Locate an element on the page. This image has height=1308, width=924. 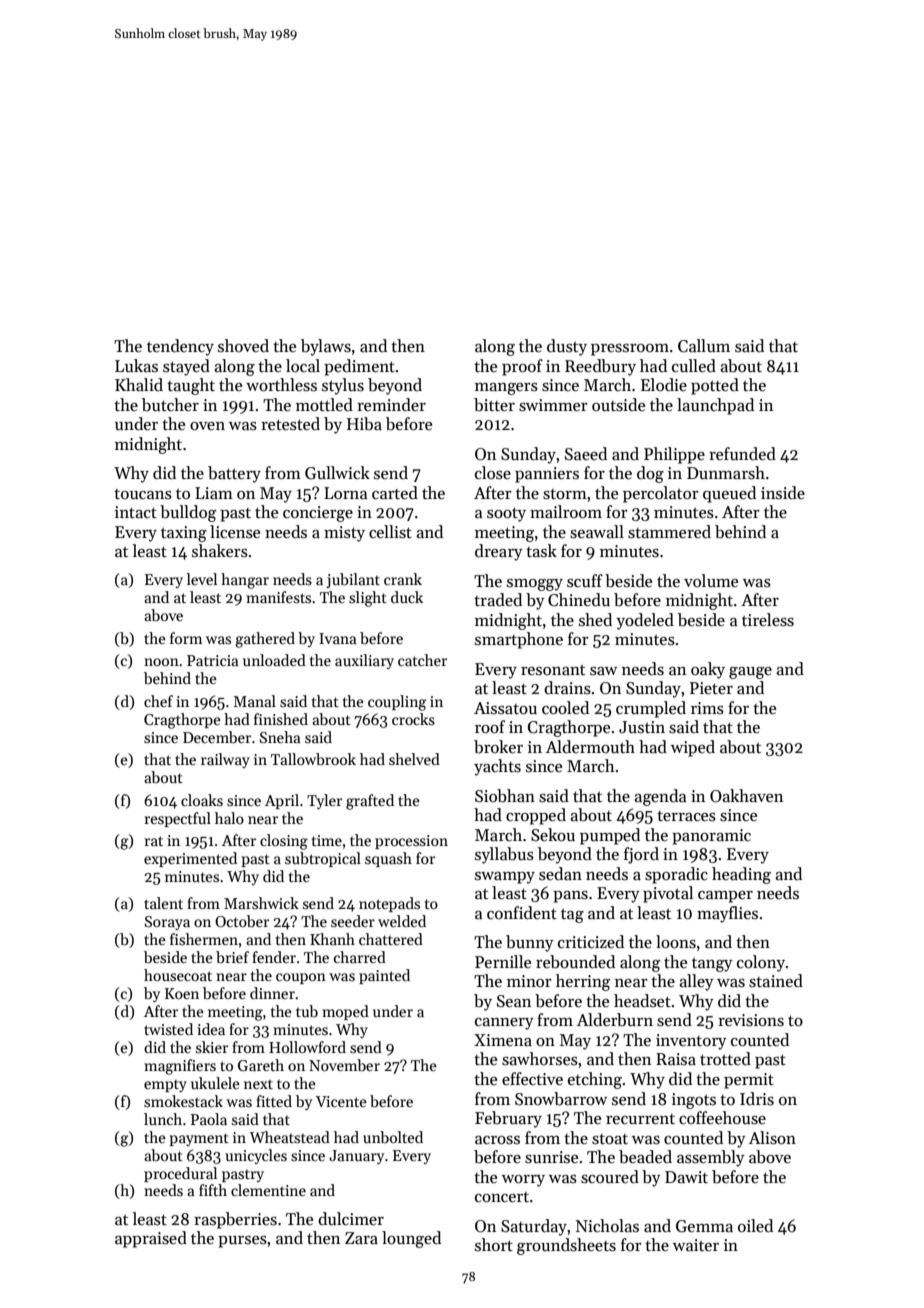
toucans is located at coordinates (143, 494).
